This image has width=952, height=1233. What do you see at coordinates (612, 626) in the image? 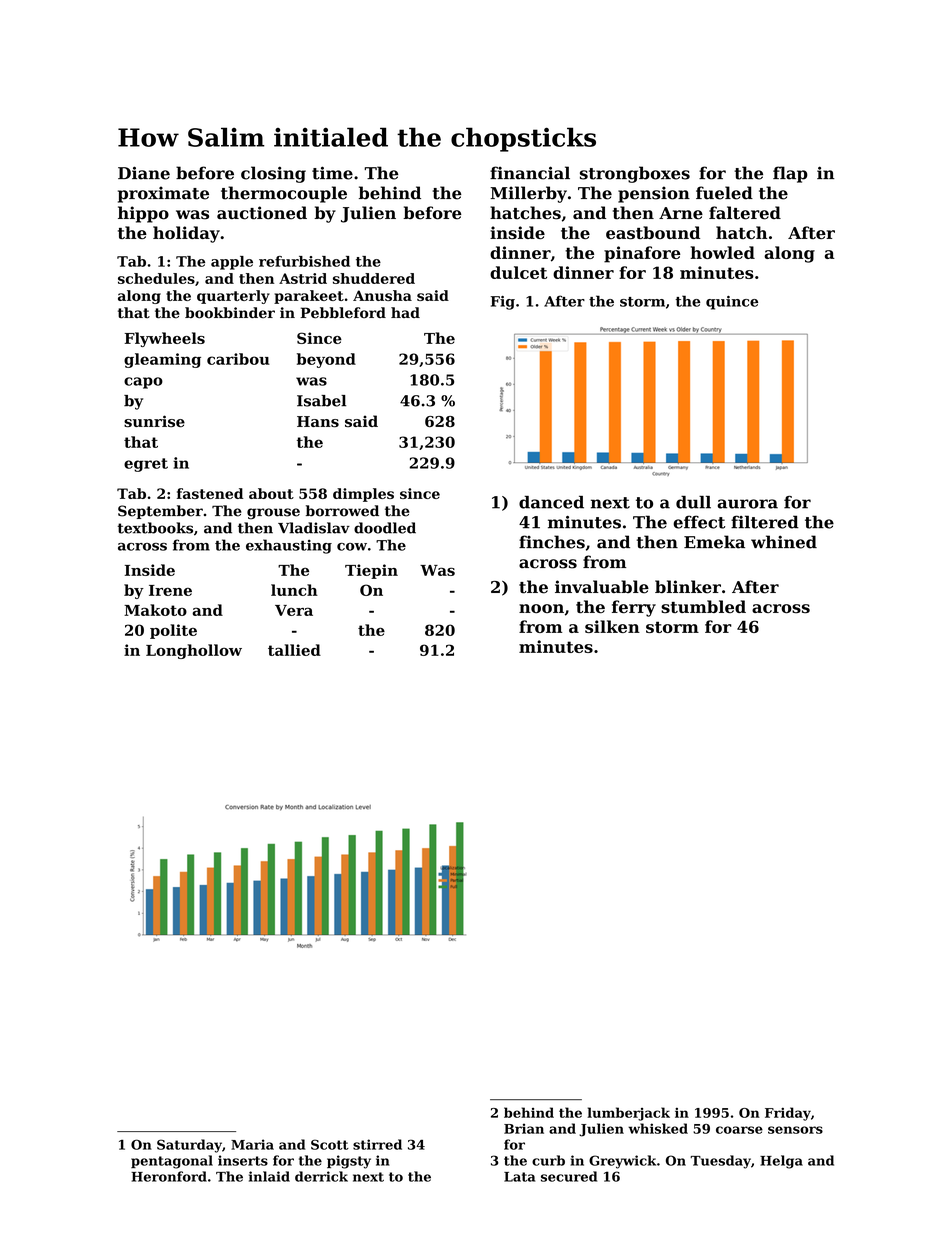
I see `silken` at bounding box center [612, 626].
